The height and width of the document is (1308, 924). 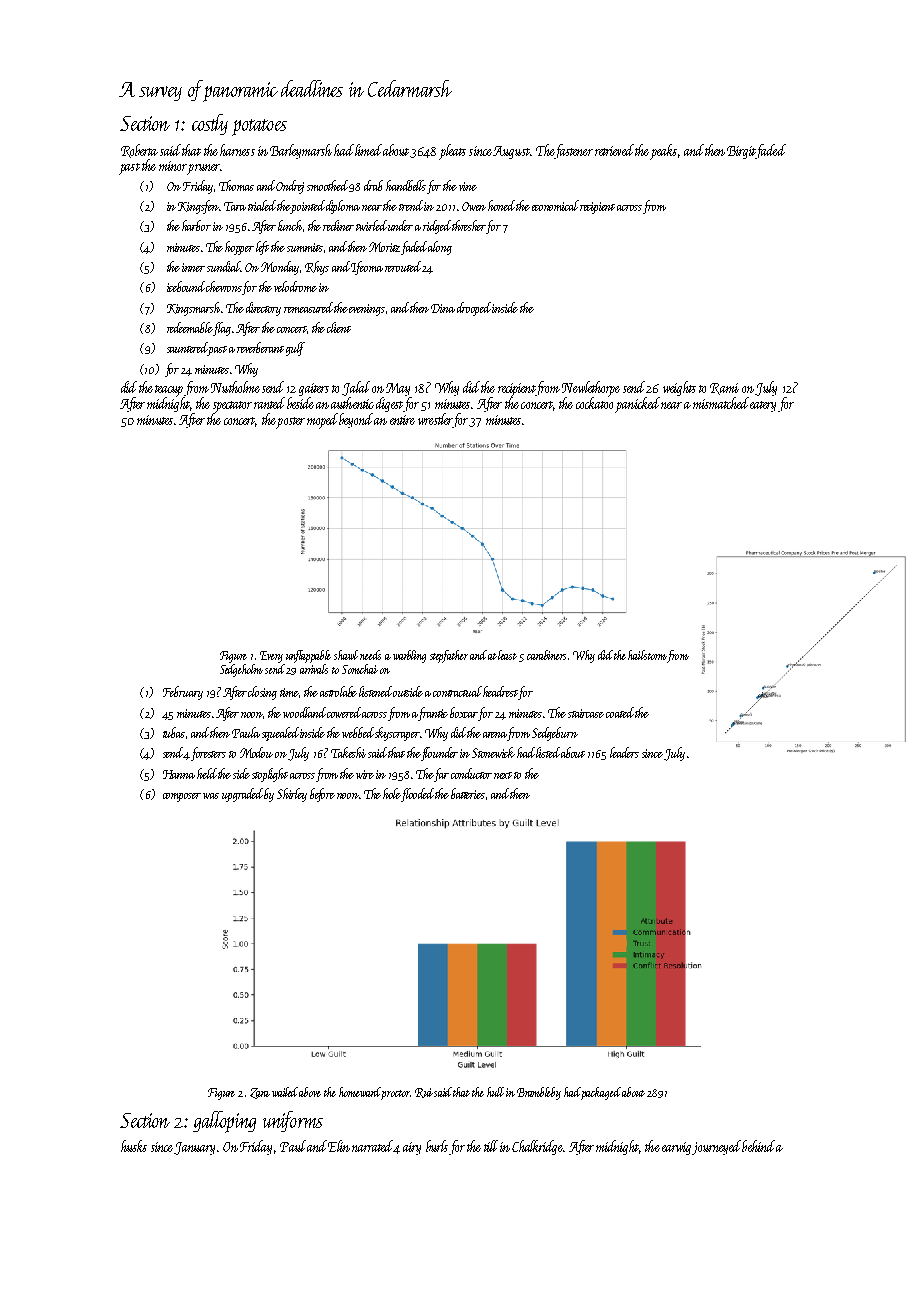 What do you see at coordinates (624, 752) in the document?
I see `leaders` at bounding box center [624, 752].
